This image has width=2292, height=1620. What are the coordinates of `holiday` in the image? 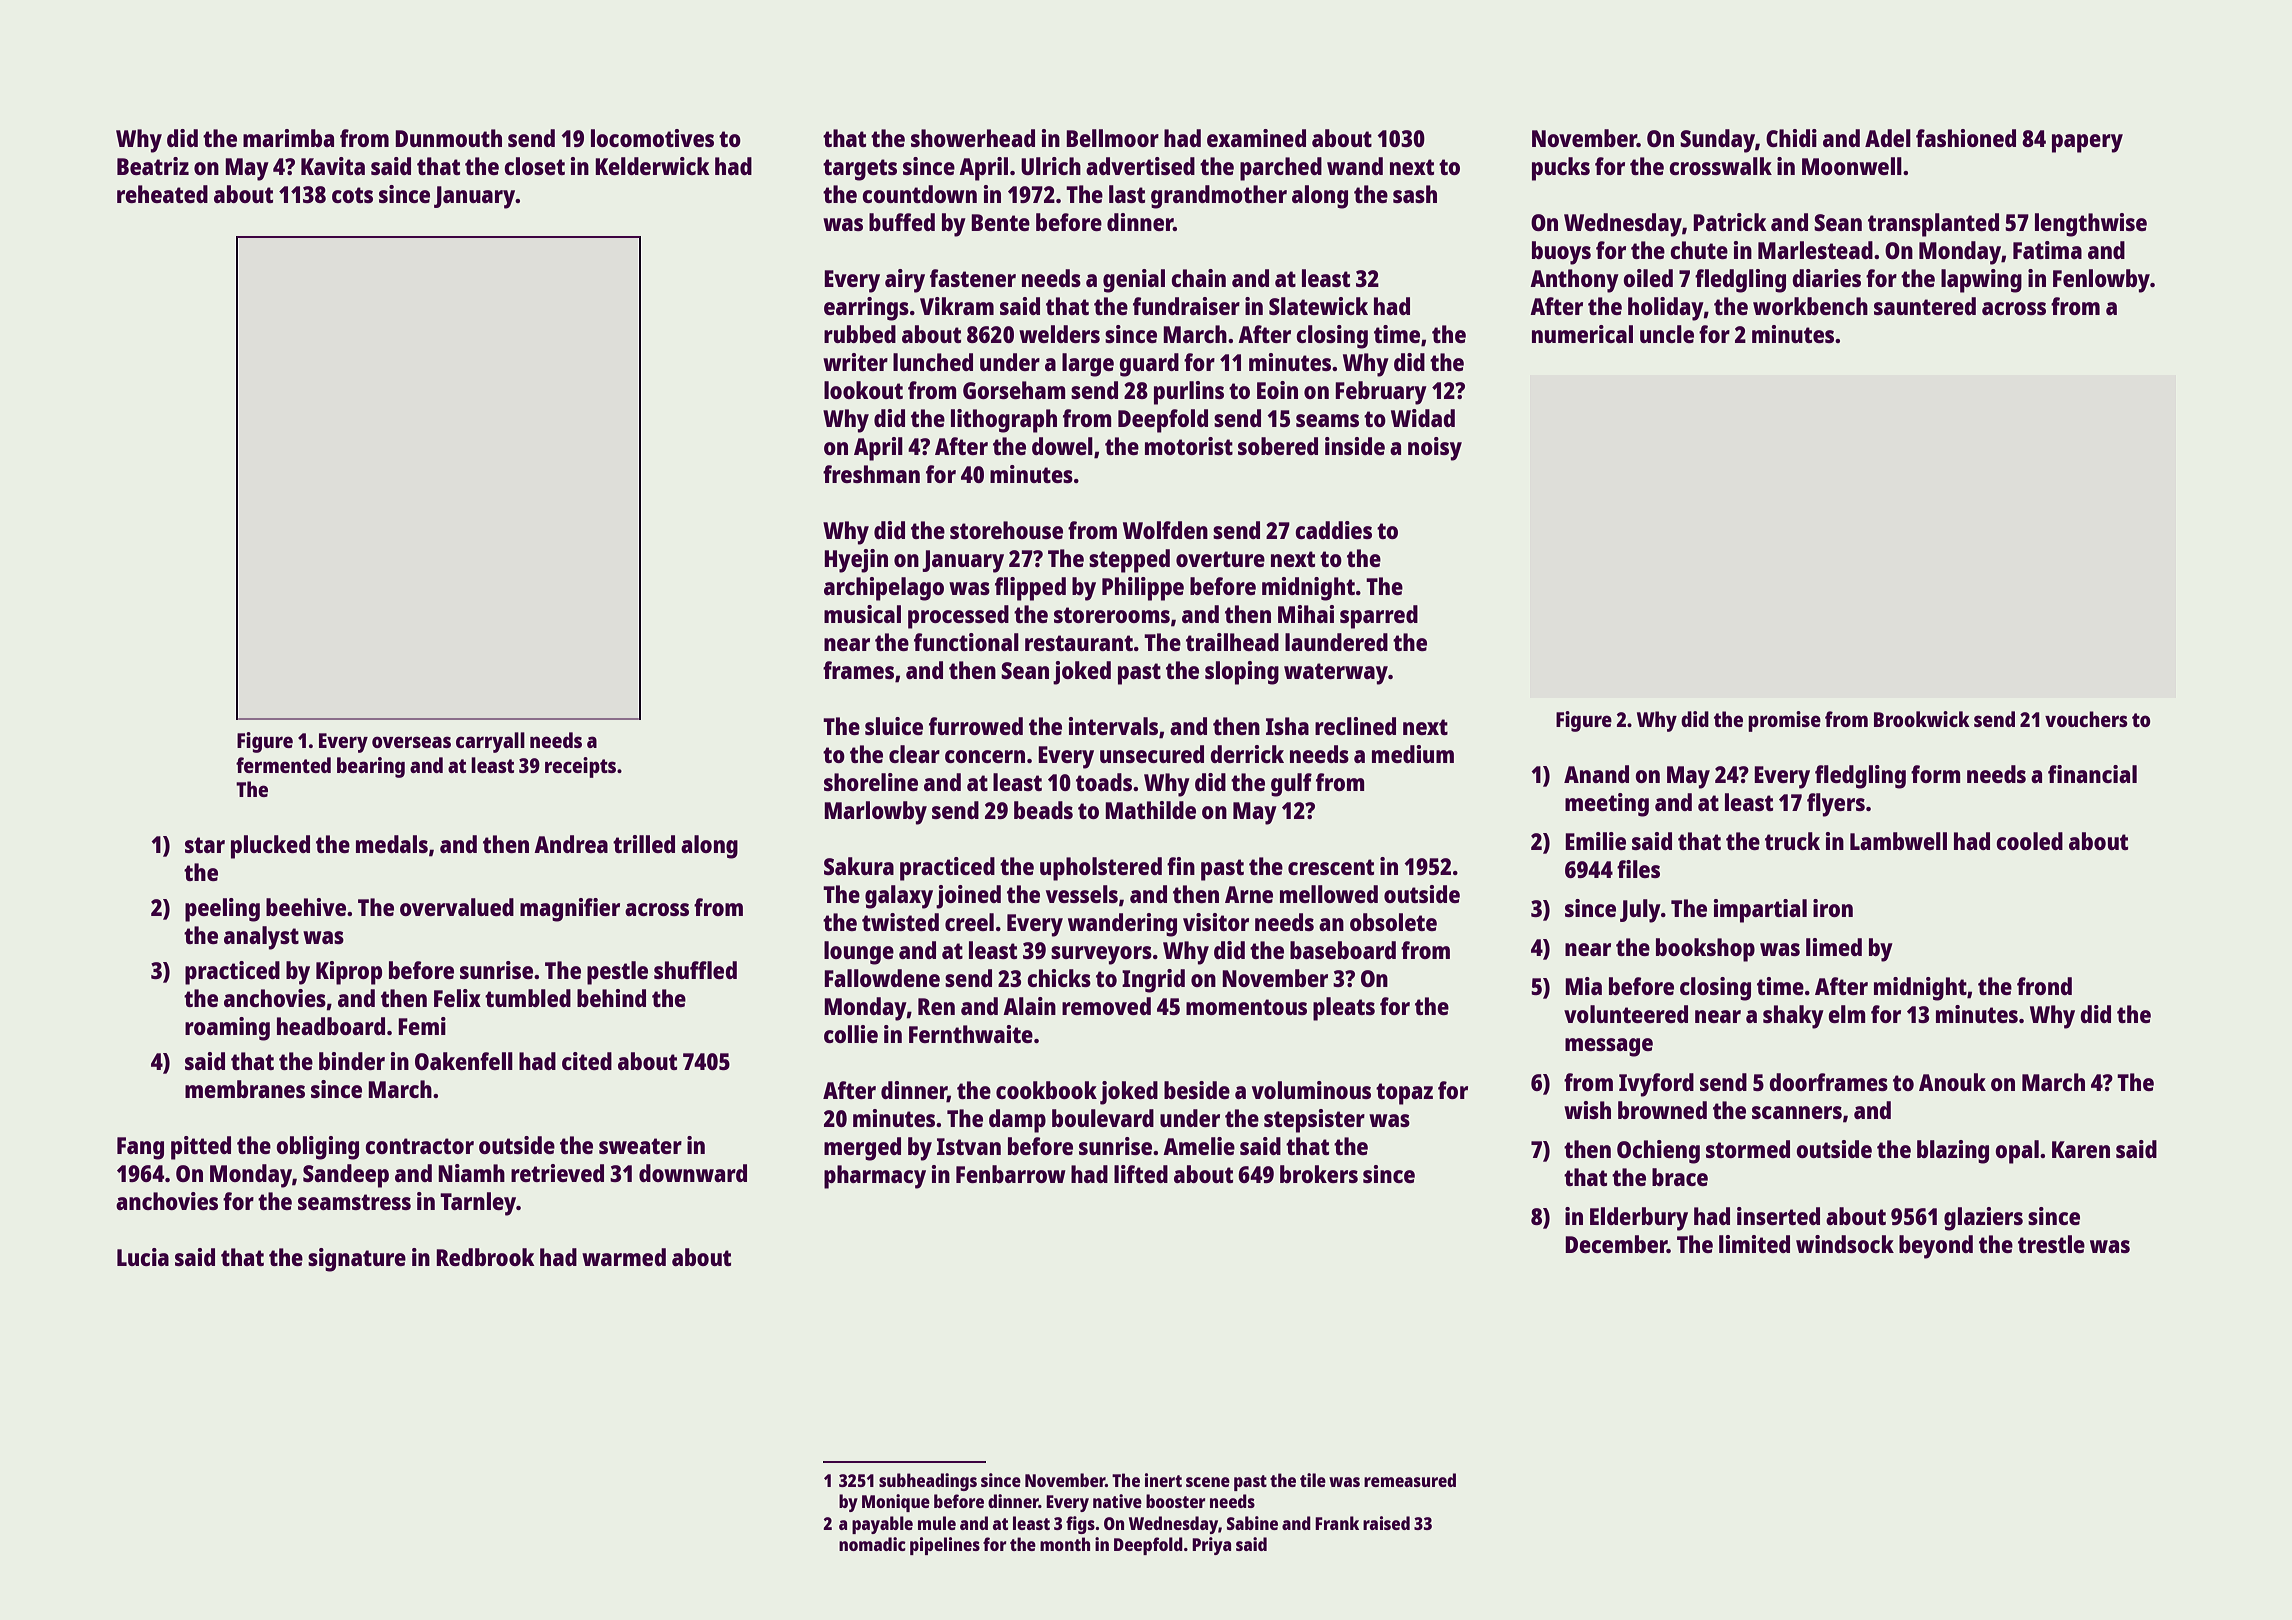 It's located at (1666, 309).
